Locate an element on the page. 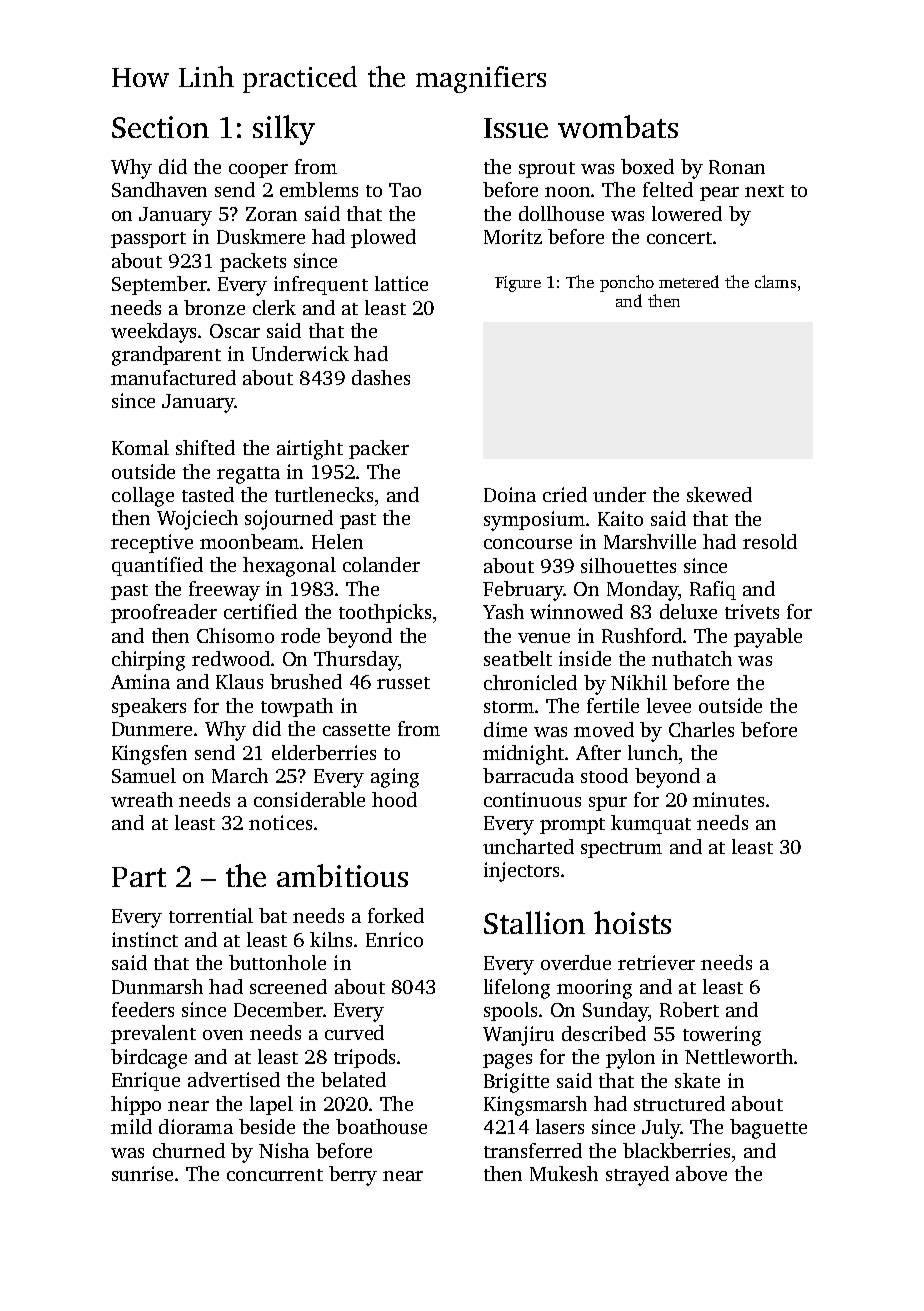  forked is located at coordinates (396, 915).
